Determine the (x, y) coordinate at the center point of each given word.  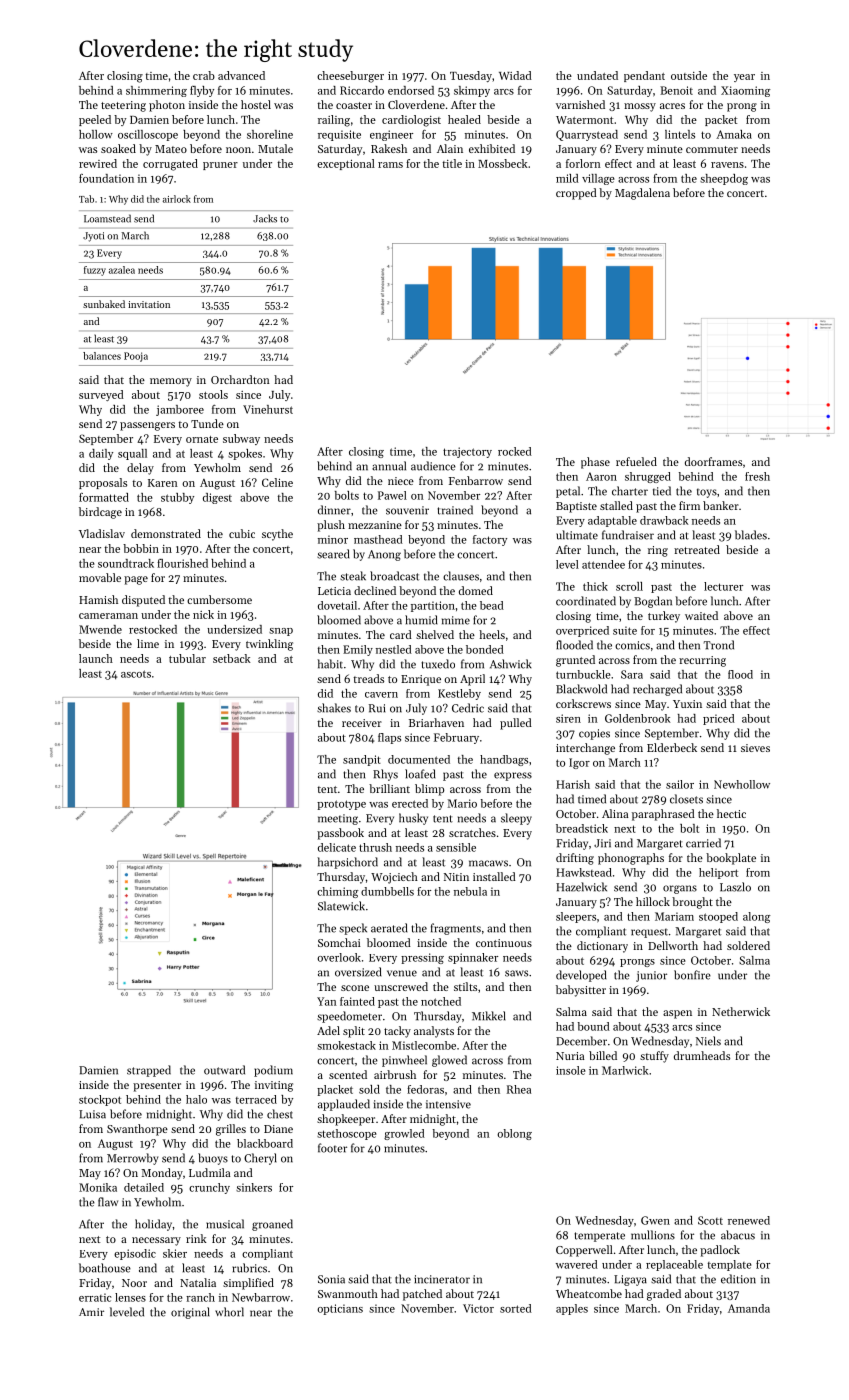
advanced (241, 75)
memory (171, 382)
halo (196, 1099)
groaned (272, 1225)
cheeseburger (350, 77)
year (744, 78)
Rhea (519, 1089)
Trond (719, 645)
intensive (448, 1104)
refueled (636, 461)
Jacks (265, 218)
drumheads (702, 1055)
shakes (334, 708)
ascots (136, 674)
